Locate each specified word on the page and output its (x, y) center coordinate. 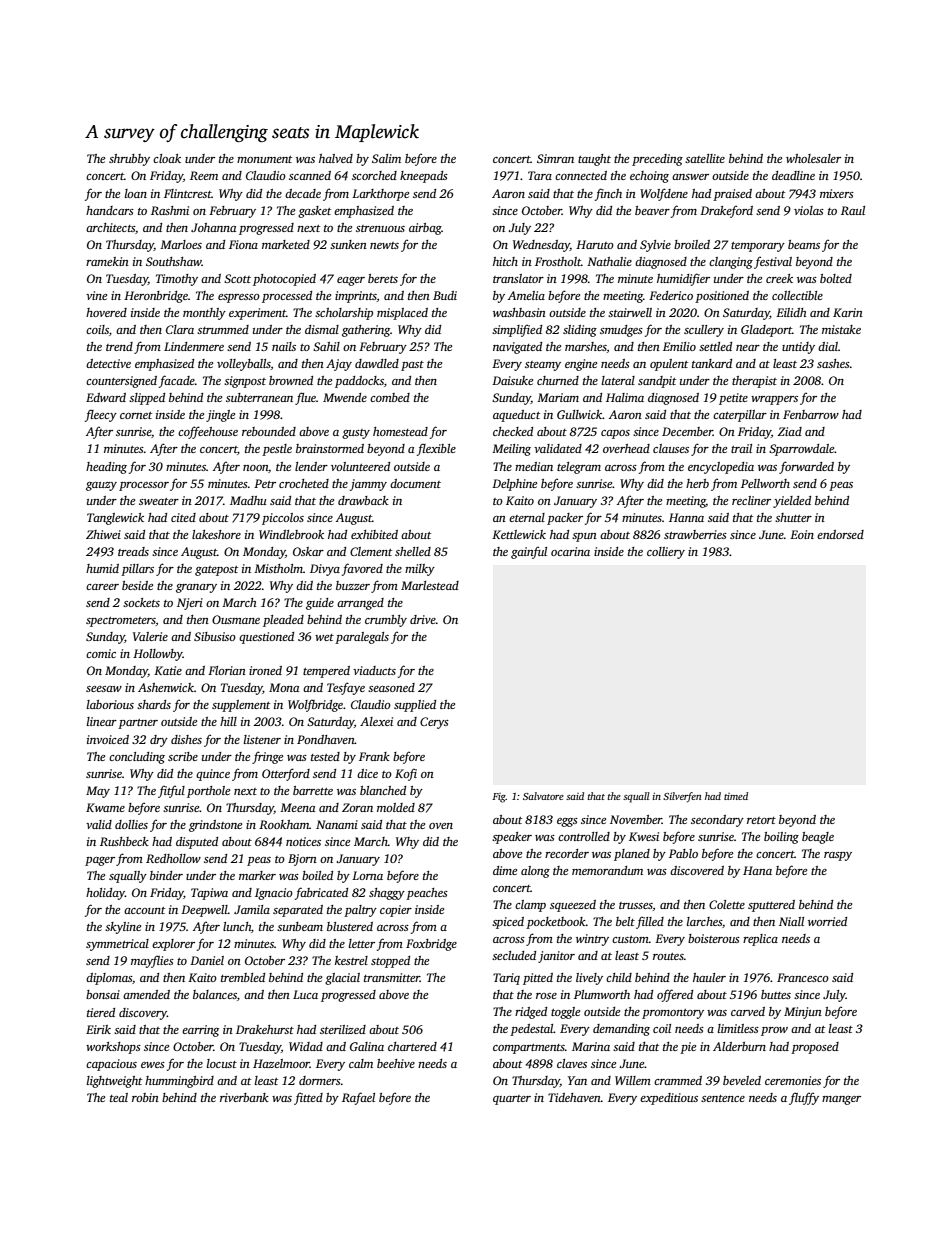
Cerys (434, 723)
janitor (556, 957)
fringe (267, 757)
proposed (815, 1048)
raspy (838, 856)
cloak (167, 158)
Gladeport (766, 331)
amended (146, 994)
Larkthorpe (380, 195)
